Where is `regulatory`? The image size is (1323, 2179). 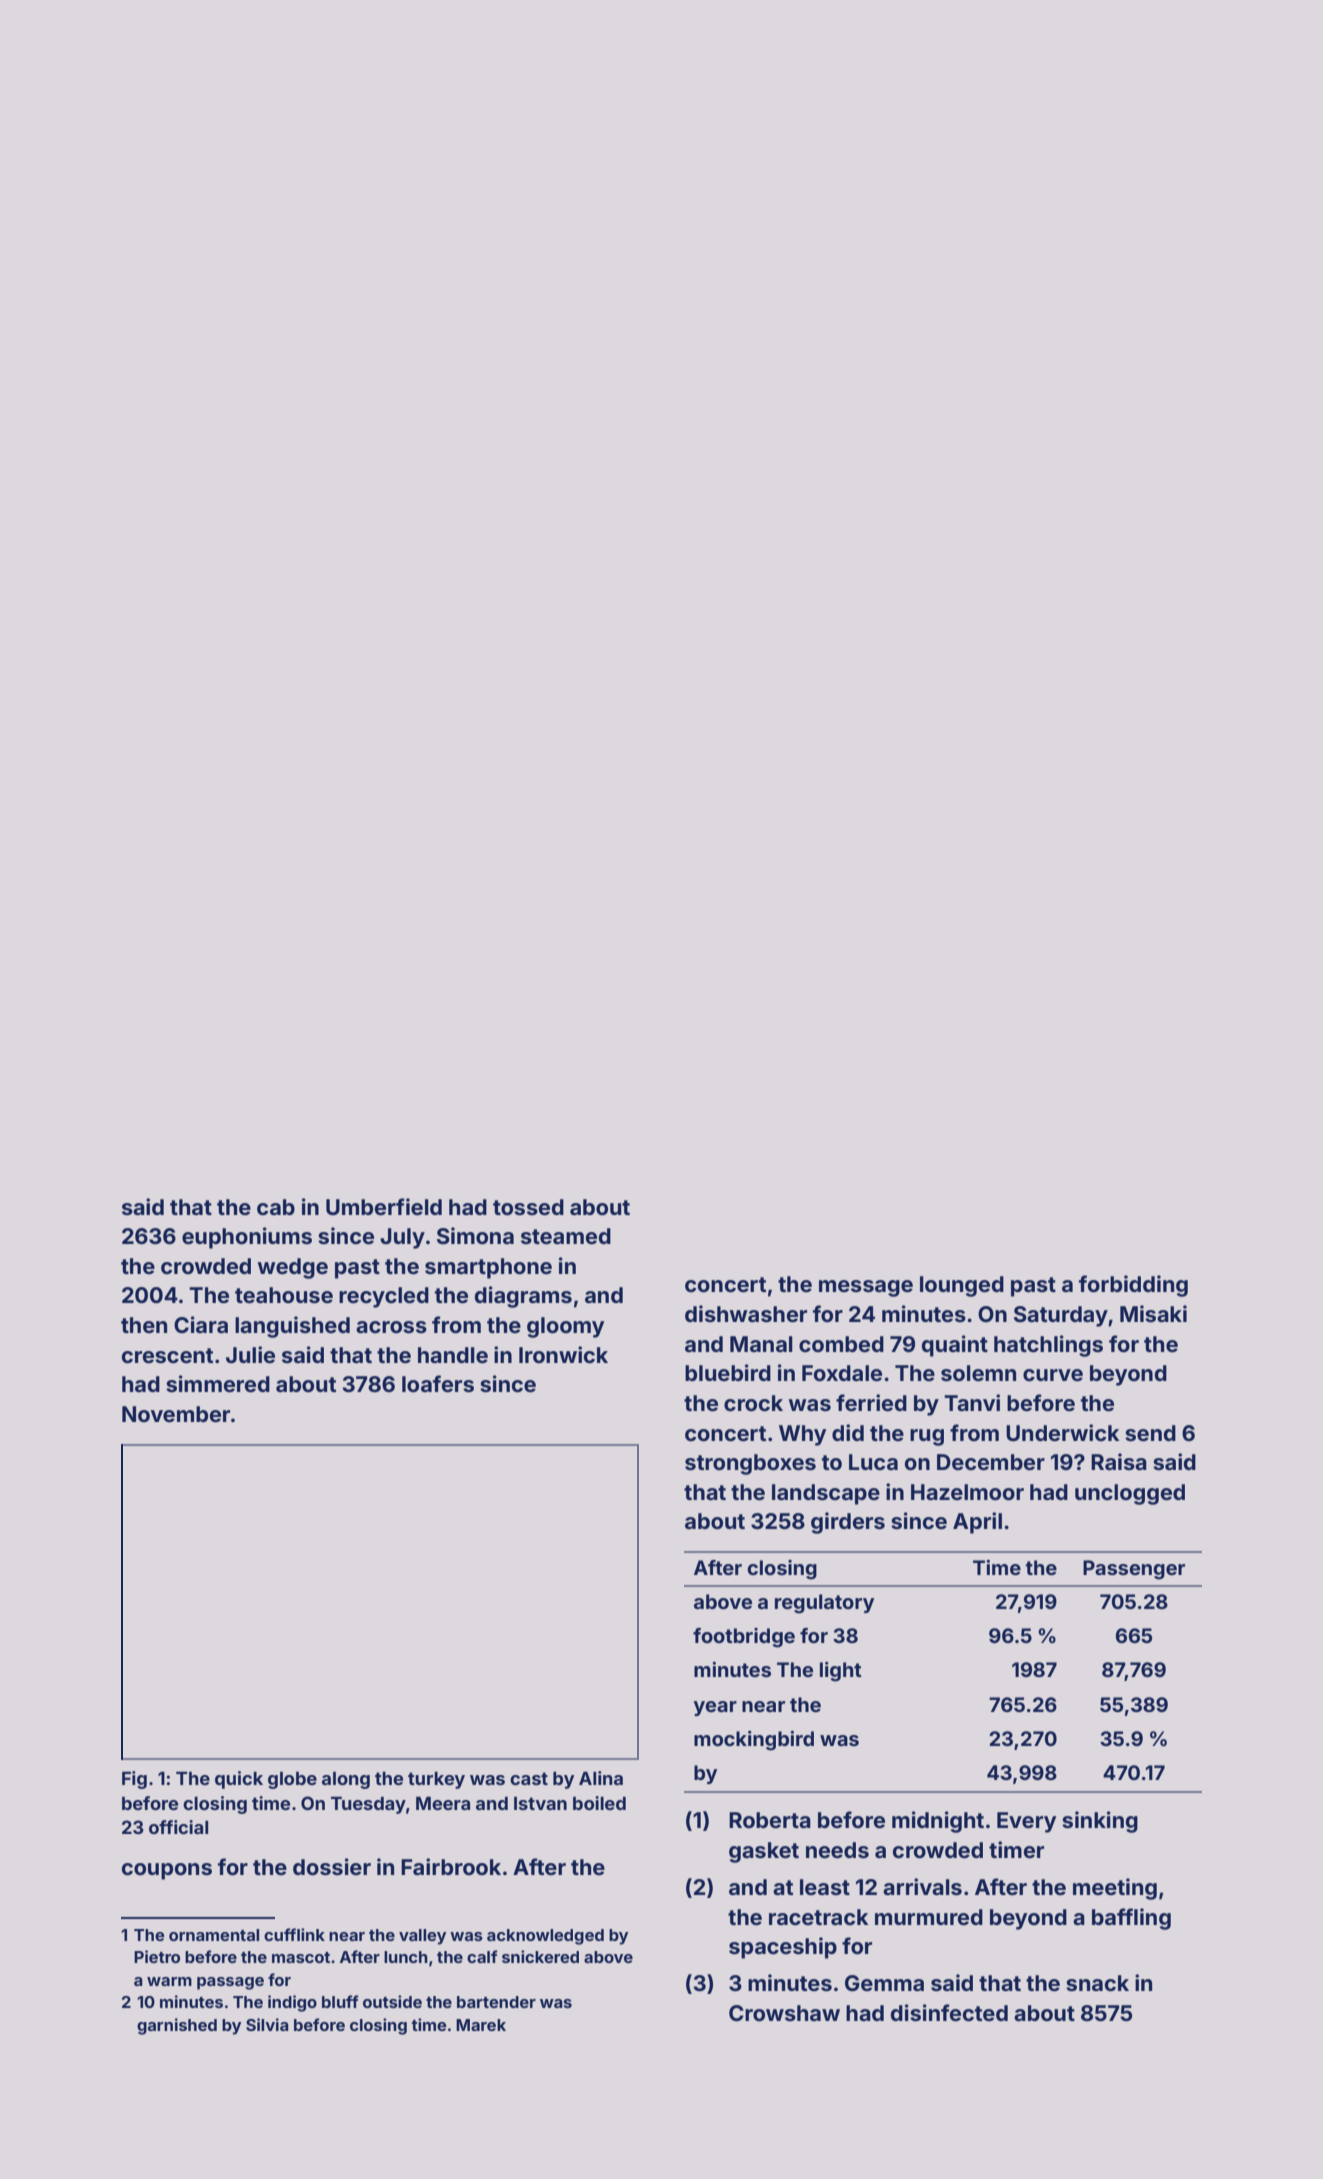
regulatory is located at coordinates (824, 1604).
